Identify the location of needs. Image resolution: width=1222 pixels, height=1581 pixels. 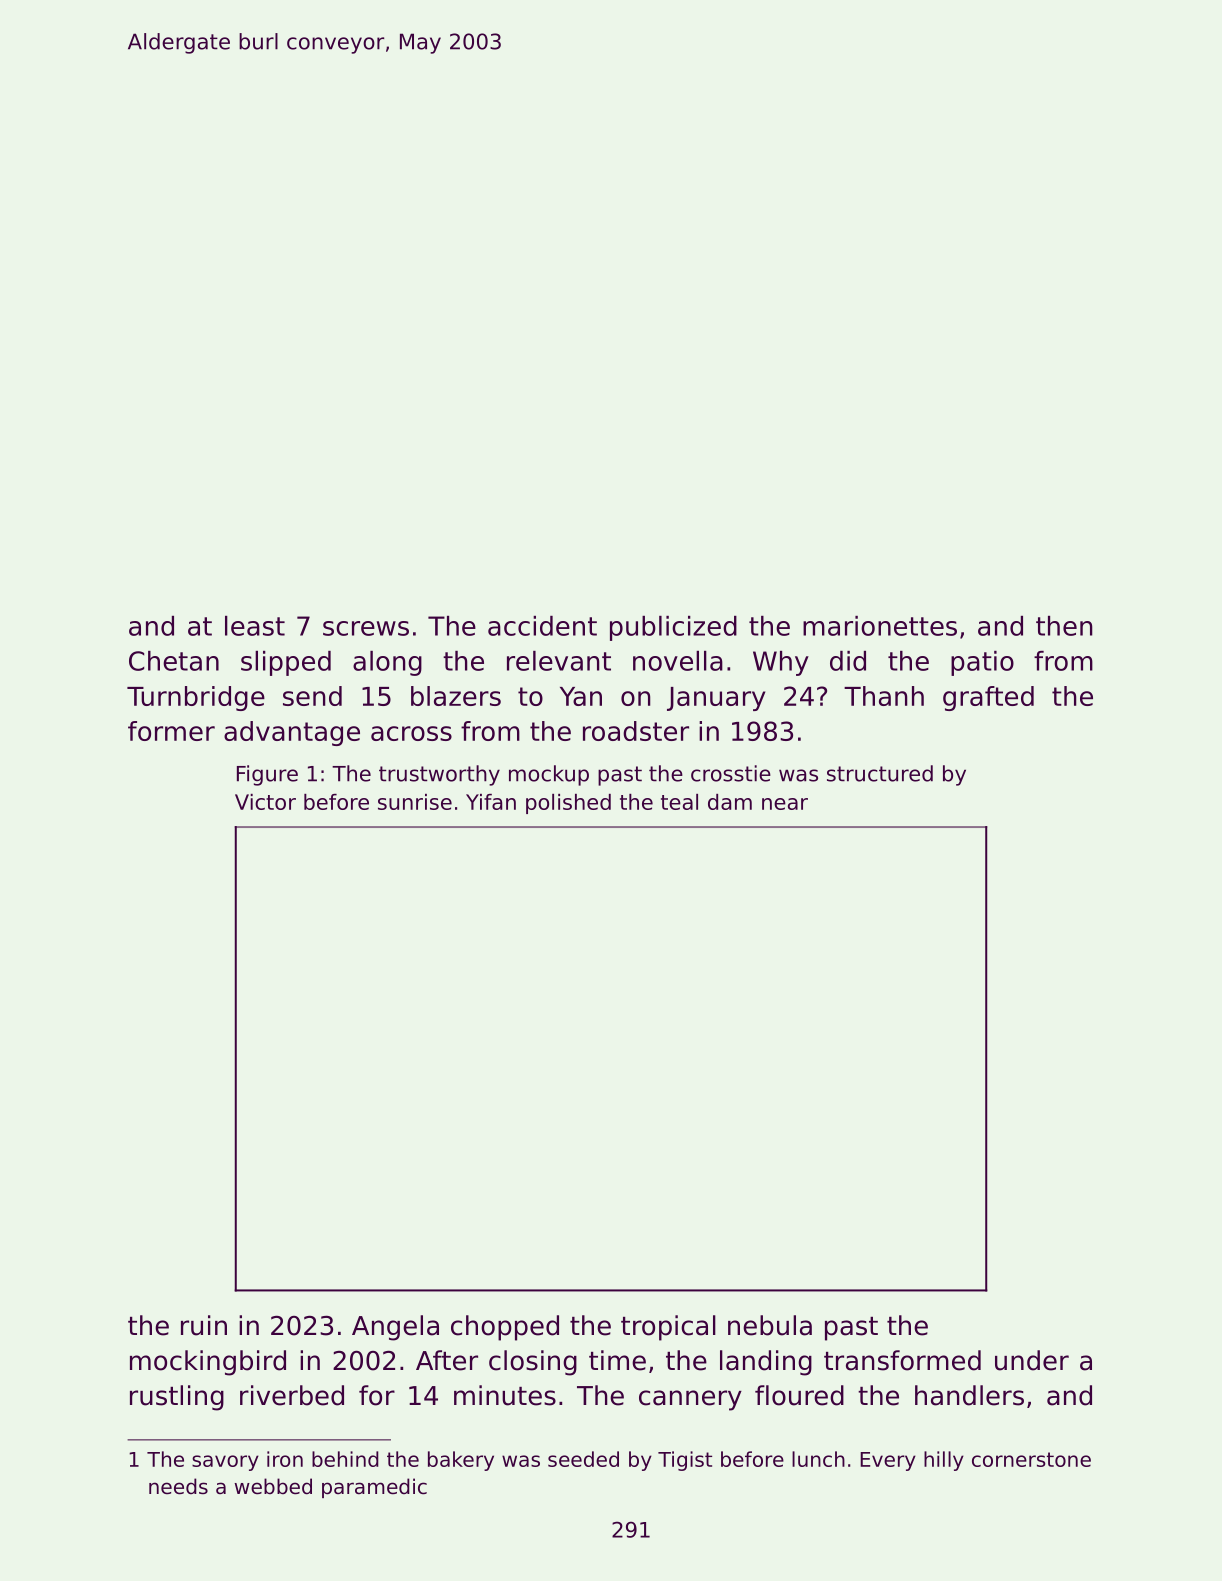
(178, 1486).
